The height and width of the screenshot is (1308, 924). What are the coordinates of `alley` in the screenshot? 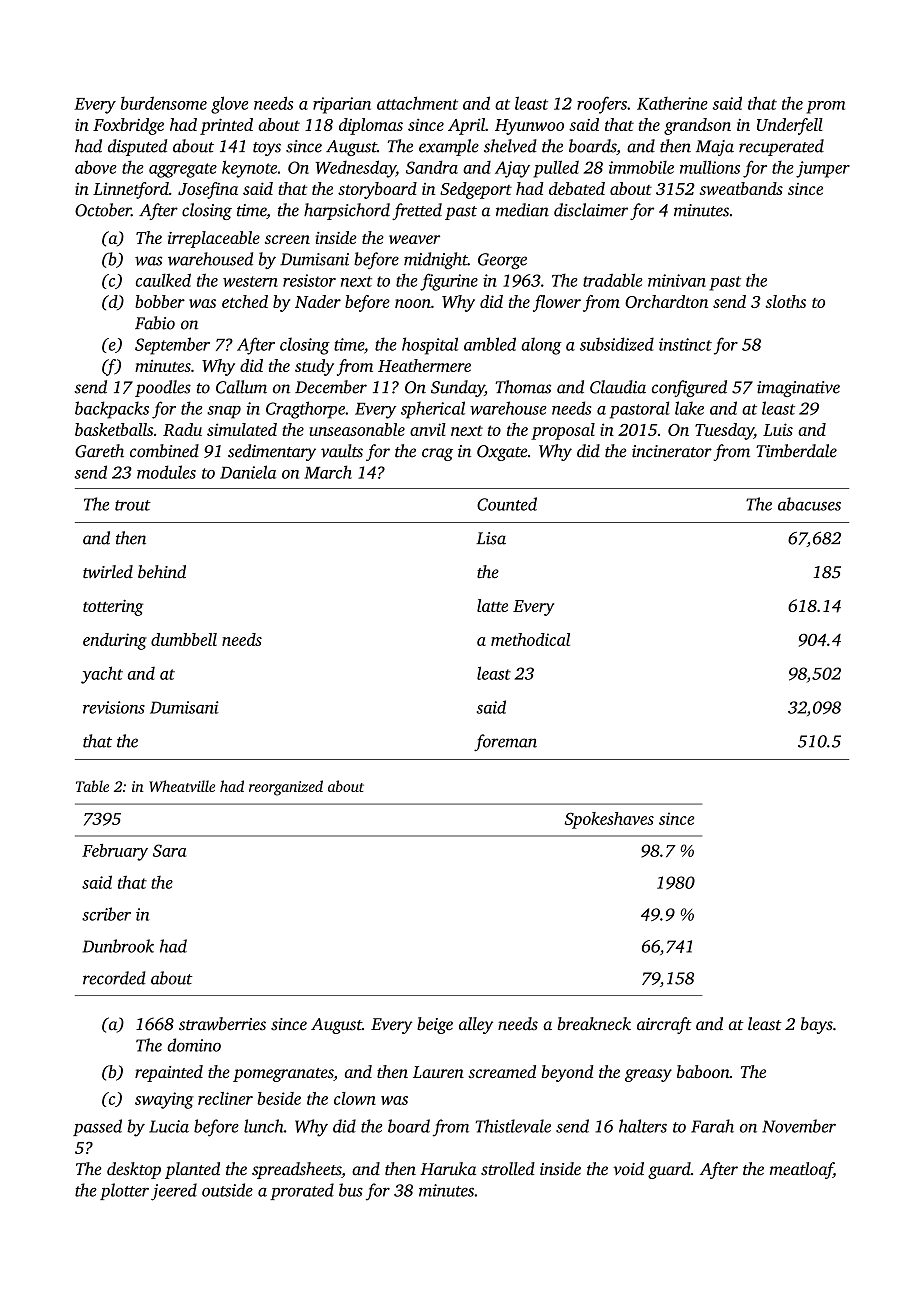 It's located at (476, 1025).
